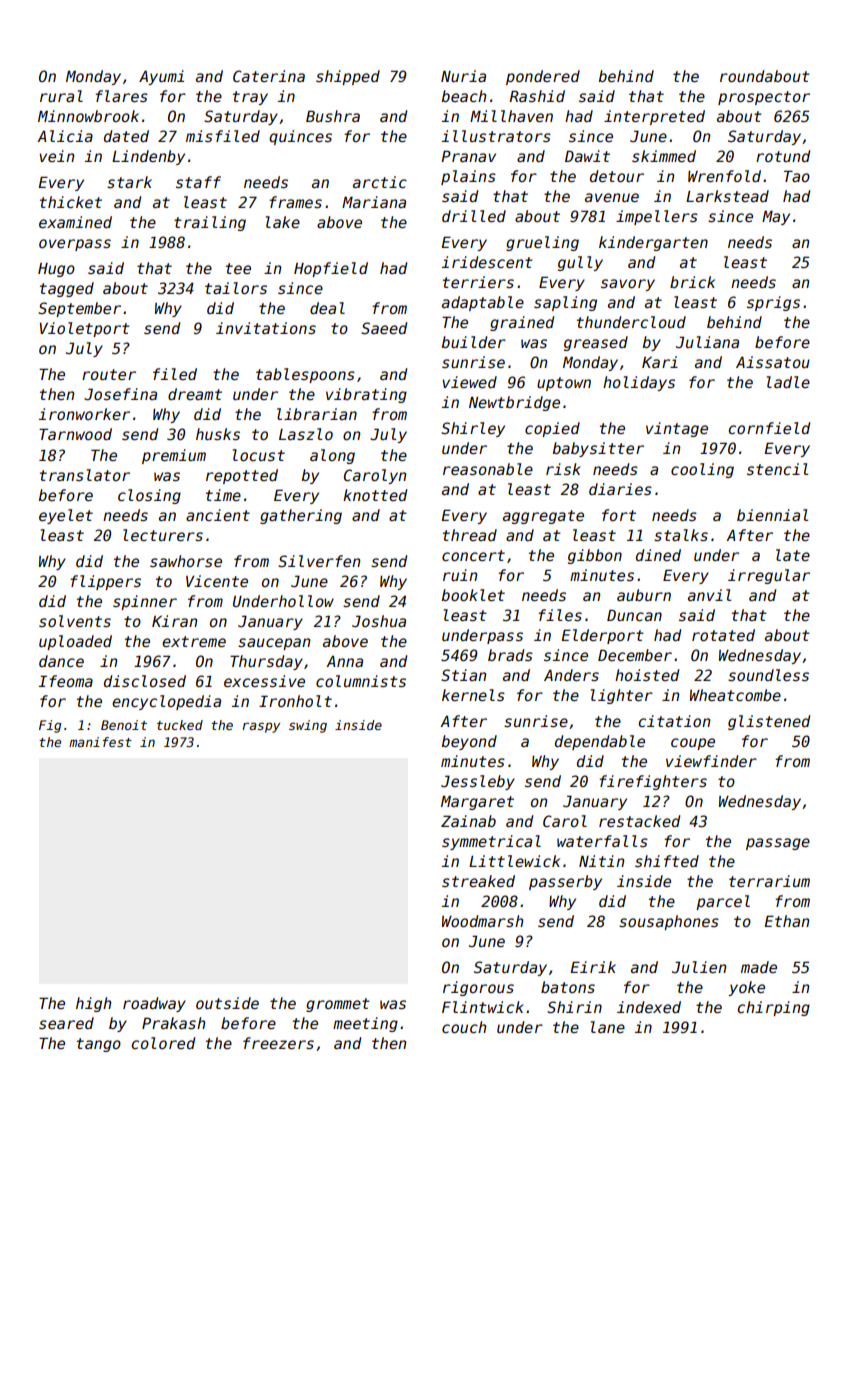 The image size is (849, 1400). What do you see at coordinates (161, 77) in the screenshot?
I see `Ayumi` at bounding box center [161, 77].
